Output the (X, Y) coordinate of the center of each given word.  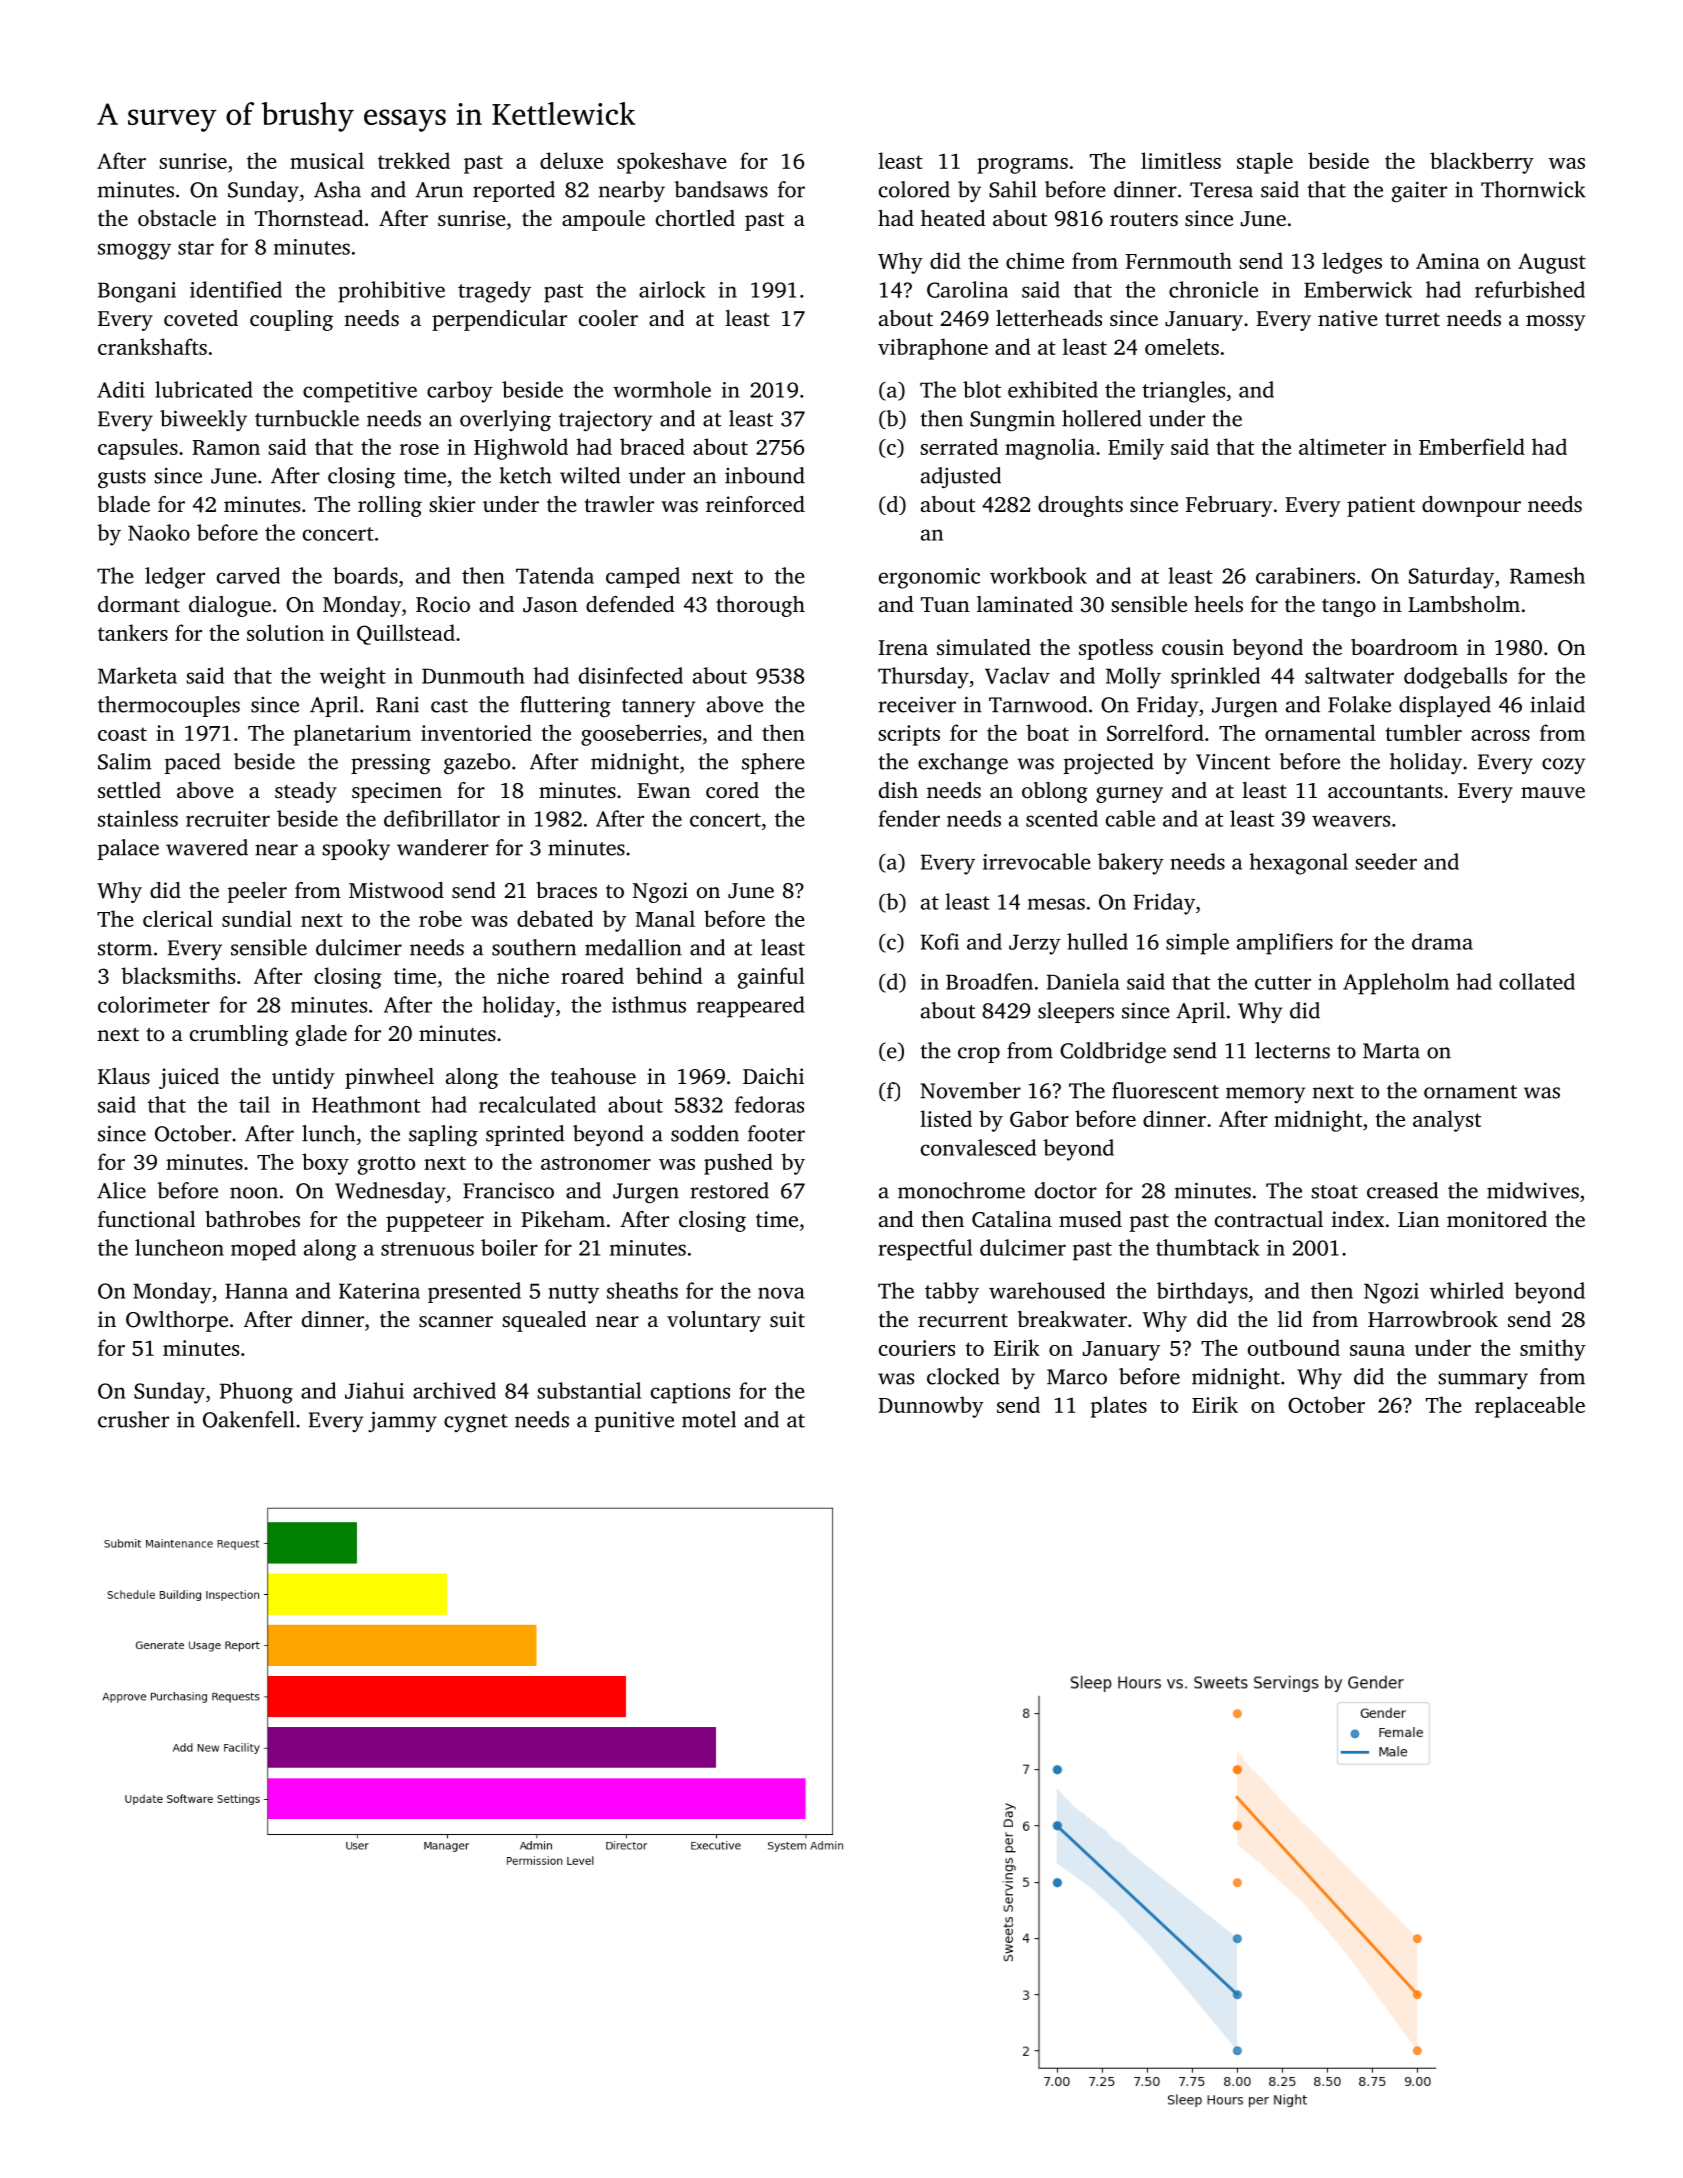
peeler (257, 892)
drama (1442, 941)
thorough (760, 606)
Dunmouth (473, 675)
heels (1219, 604)
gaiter (1419, 192)
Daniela (1083, 981)
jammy (402, 1421)
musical (327, 160)
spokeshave (672, 163)
